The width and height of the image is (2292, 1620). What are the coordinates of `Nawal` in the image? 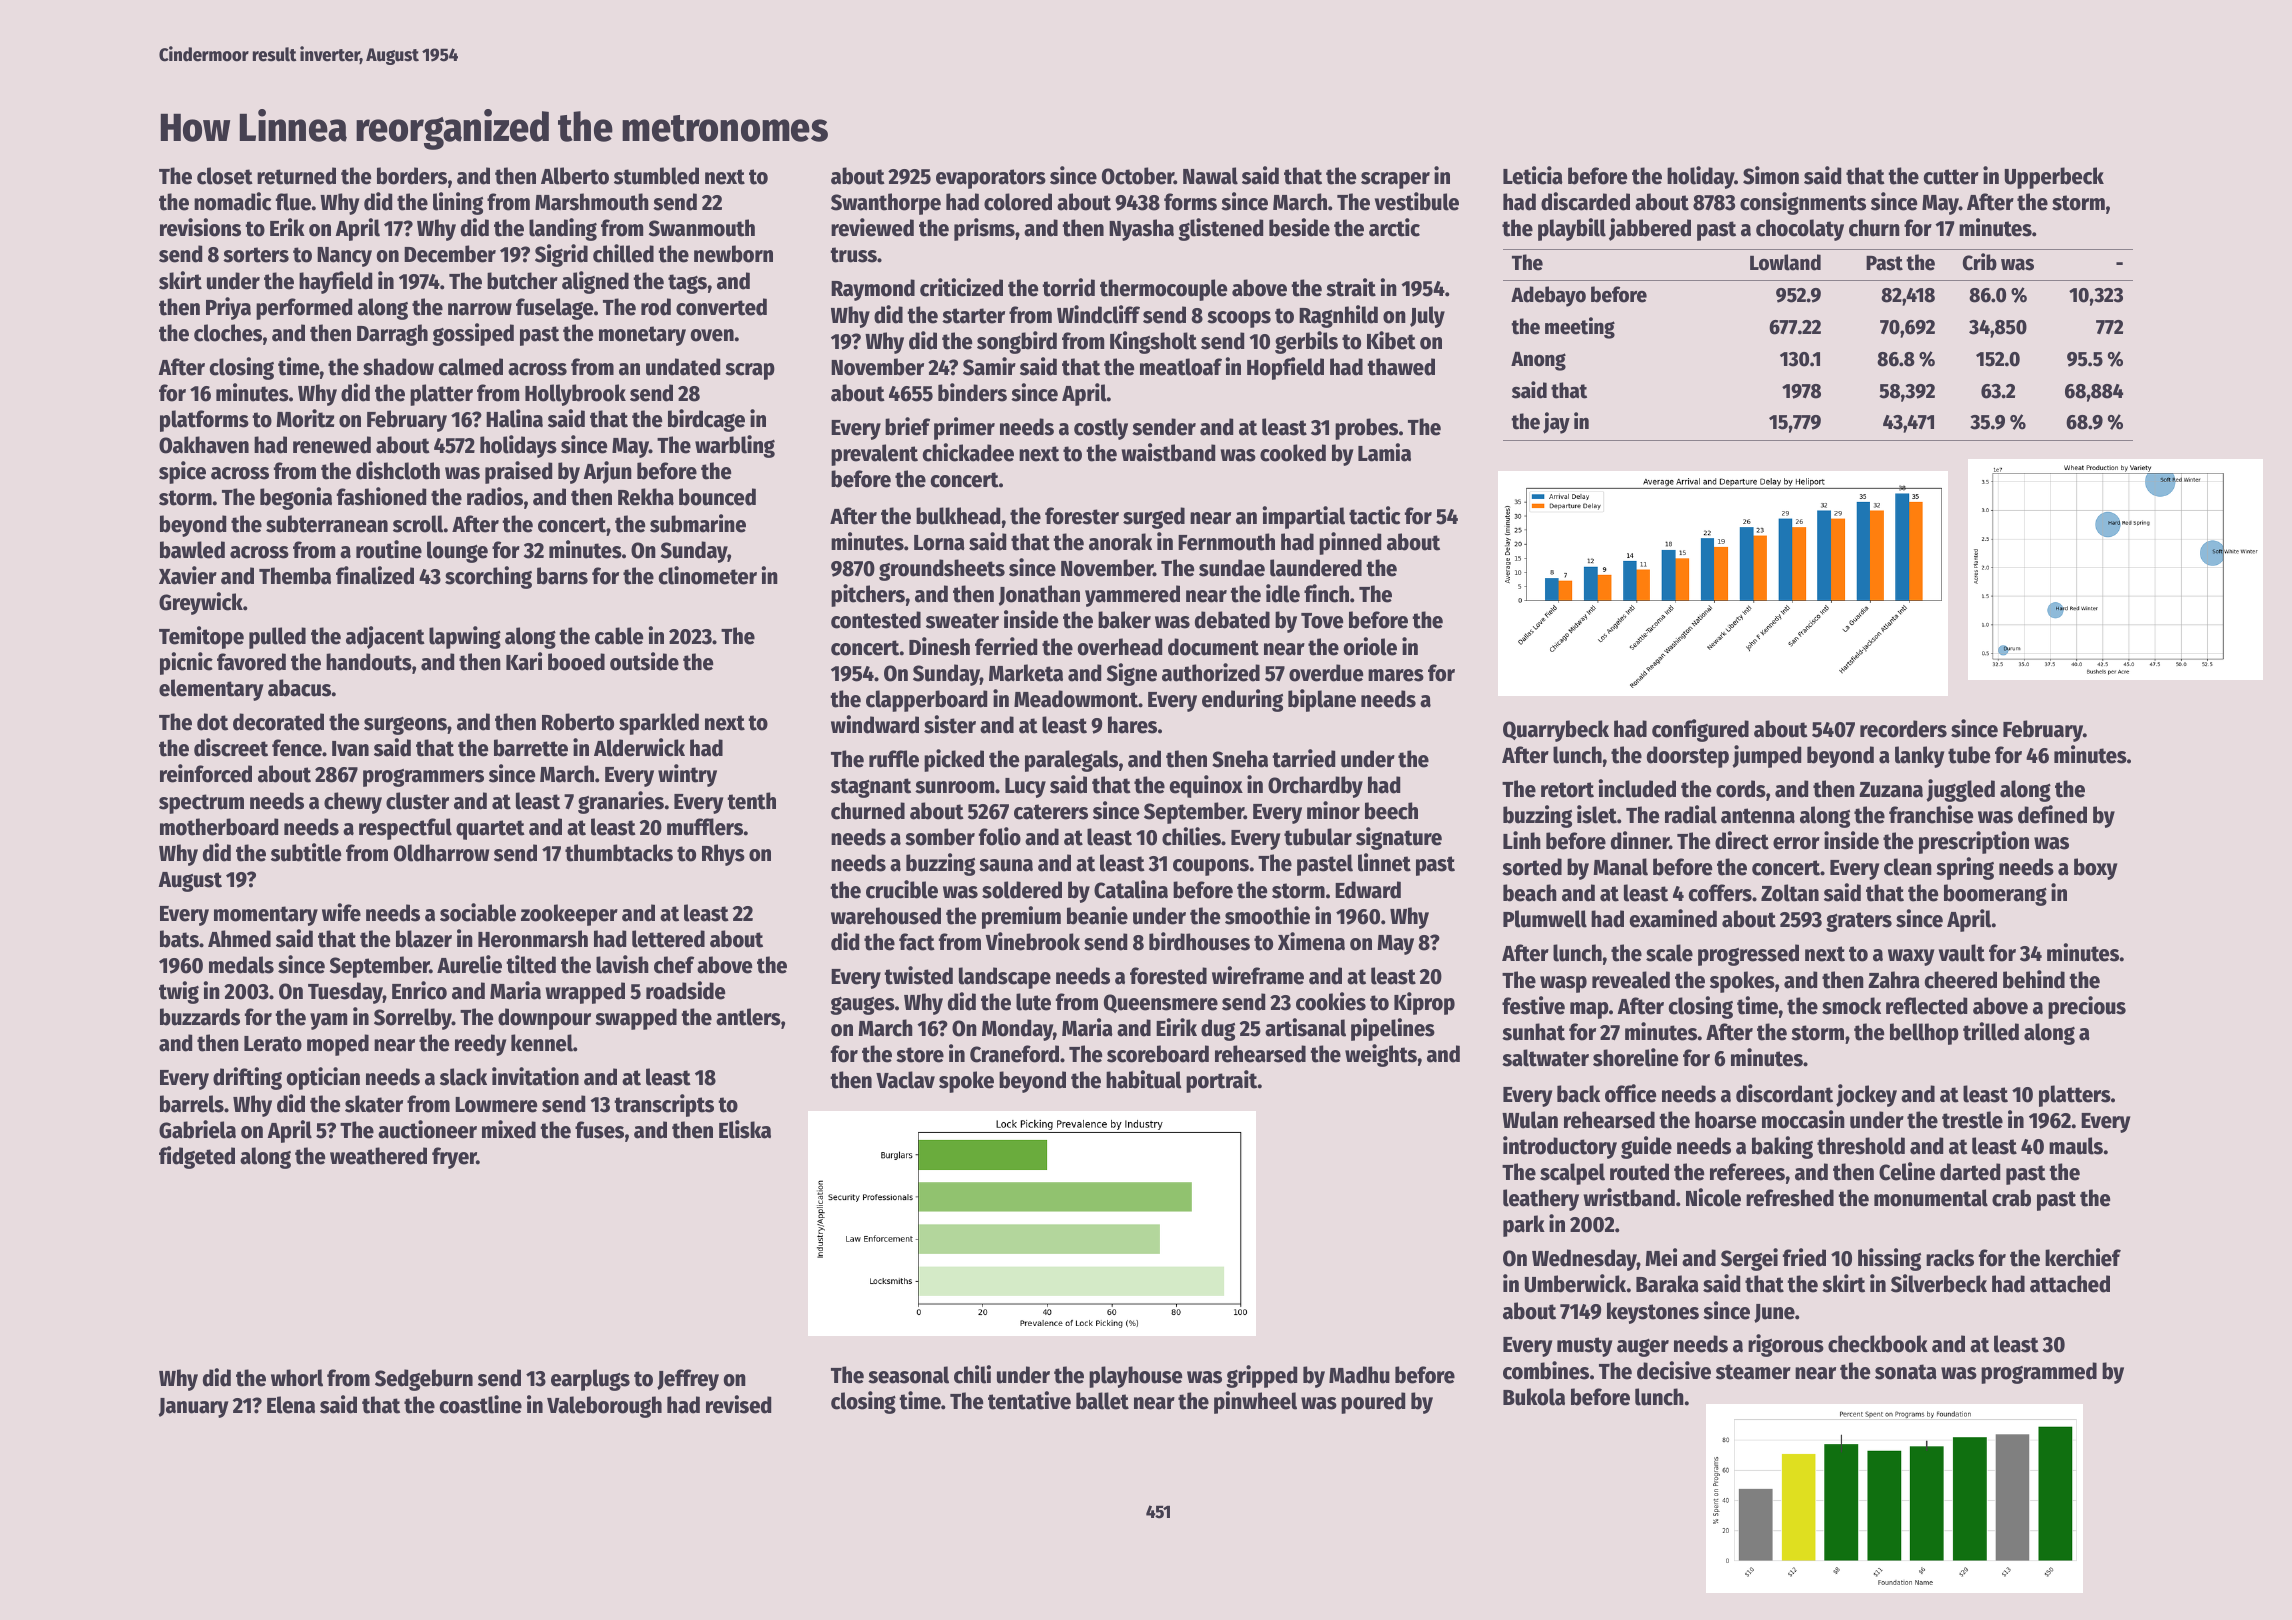 It's located at (1210, 176).
